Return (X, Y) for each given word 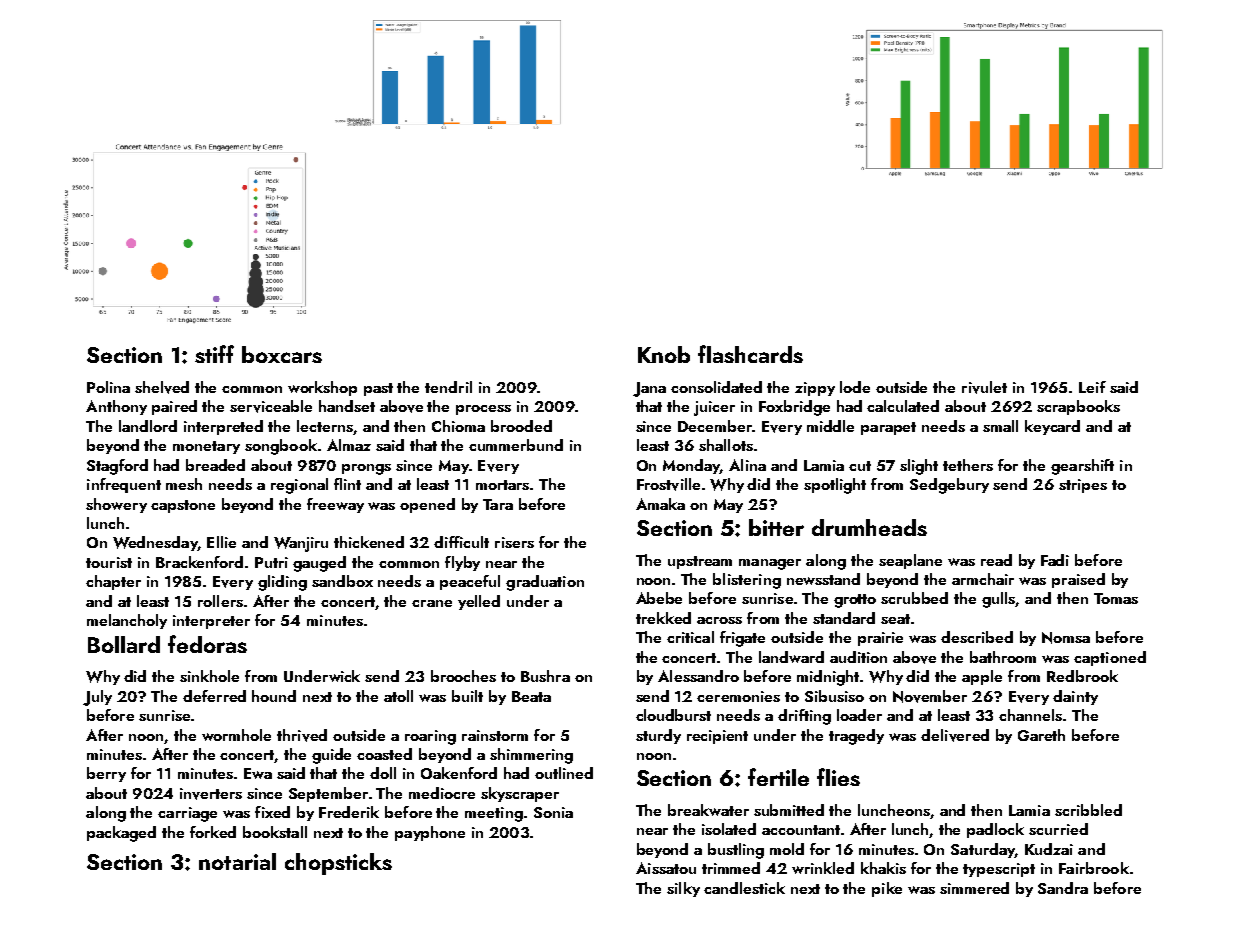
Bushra (545, 676)
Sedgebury (949, 486)
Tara (498, 504)
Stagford (117, 467)
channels (1030, 715)
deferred (214, 696)
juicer (714, 408)
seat (895, 619)
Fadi (1055, 560)
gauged (319, 564)
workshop (322, 388)
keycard (1052, 427)
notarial (237, 861)
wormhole (236, 735)
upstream (700, 562)
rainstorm (495, 735)
